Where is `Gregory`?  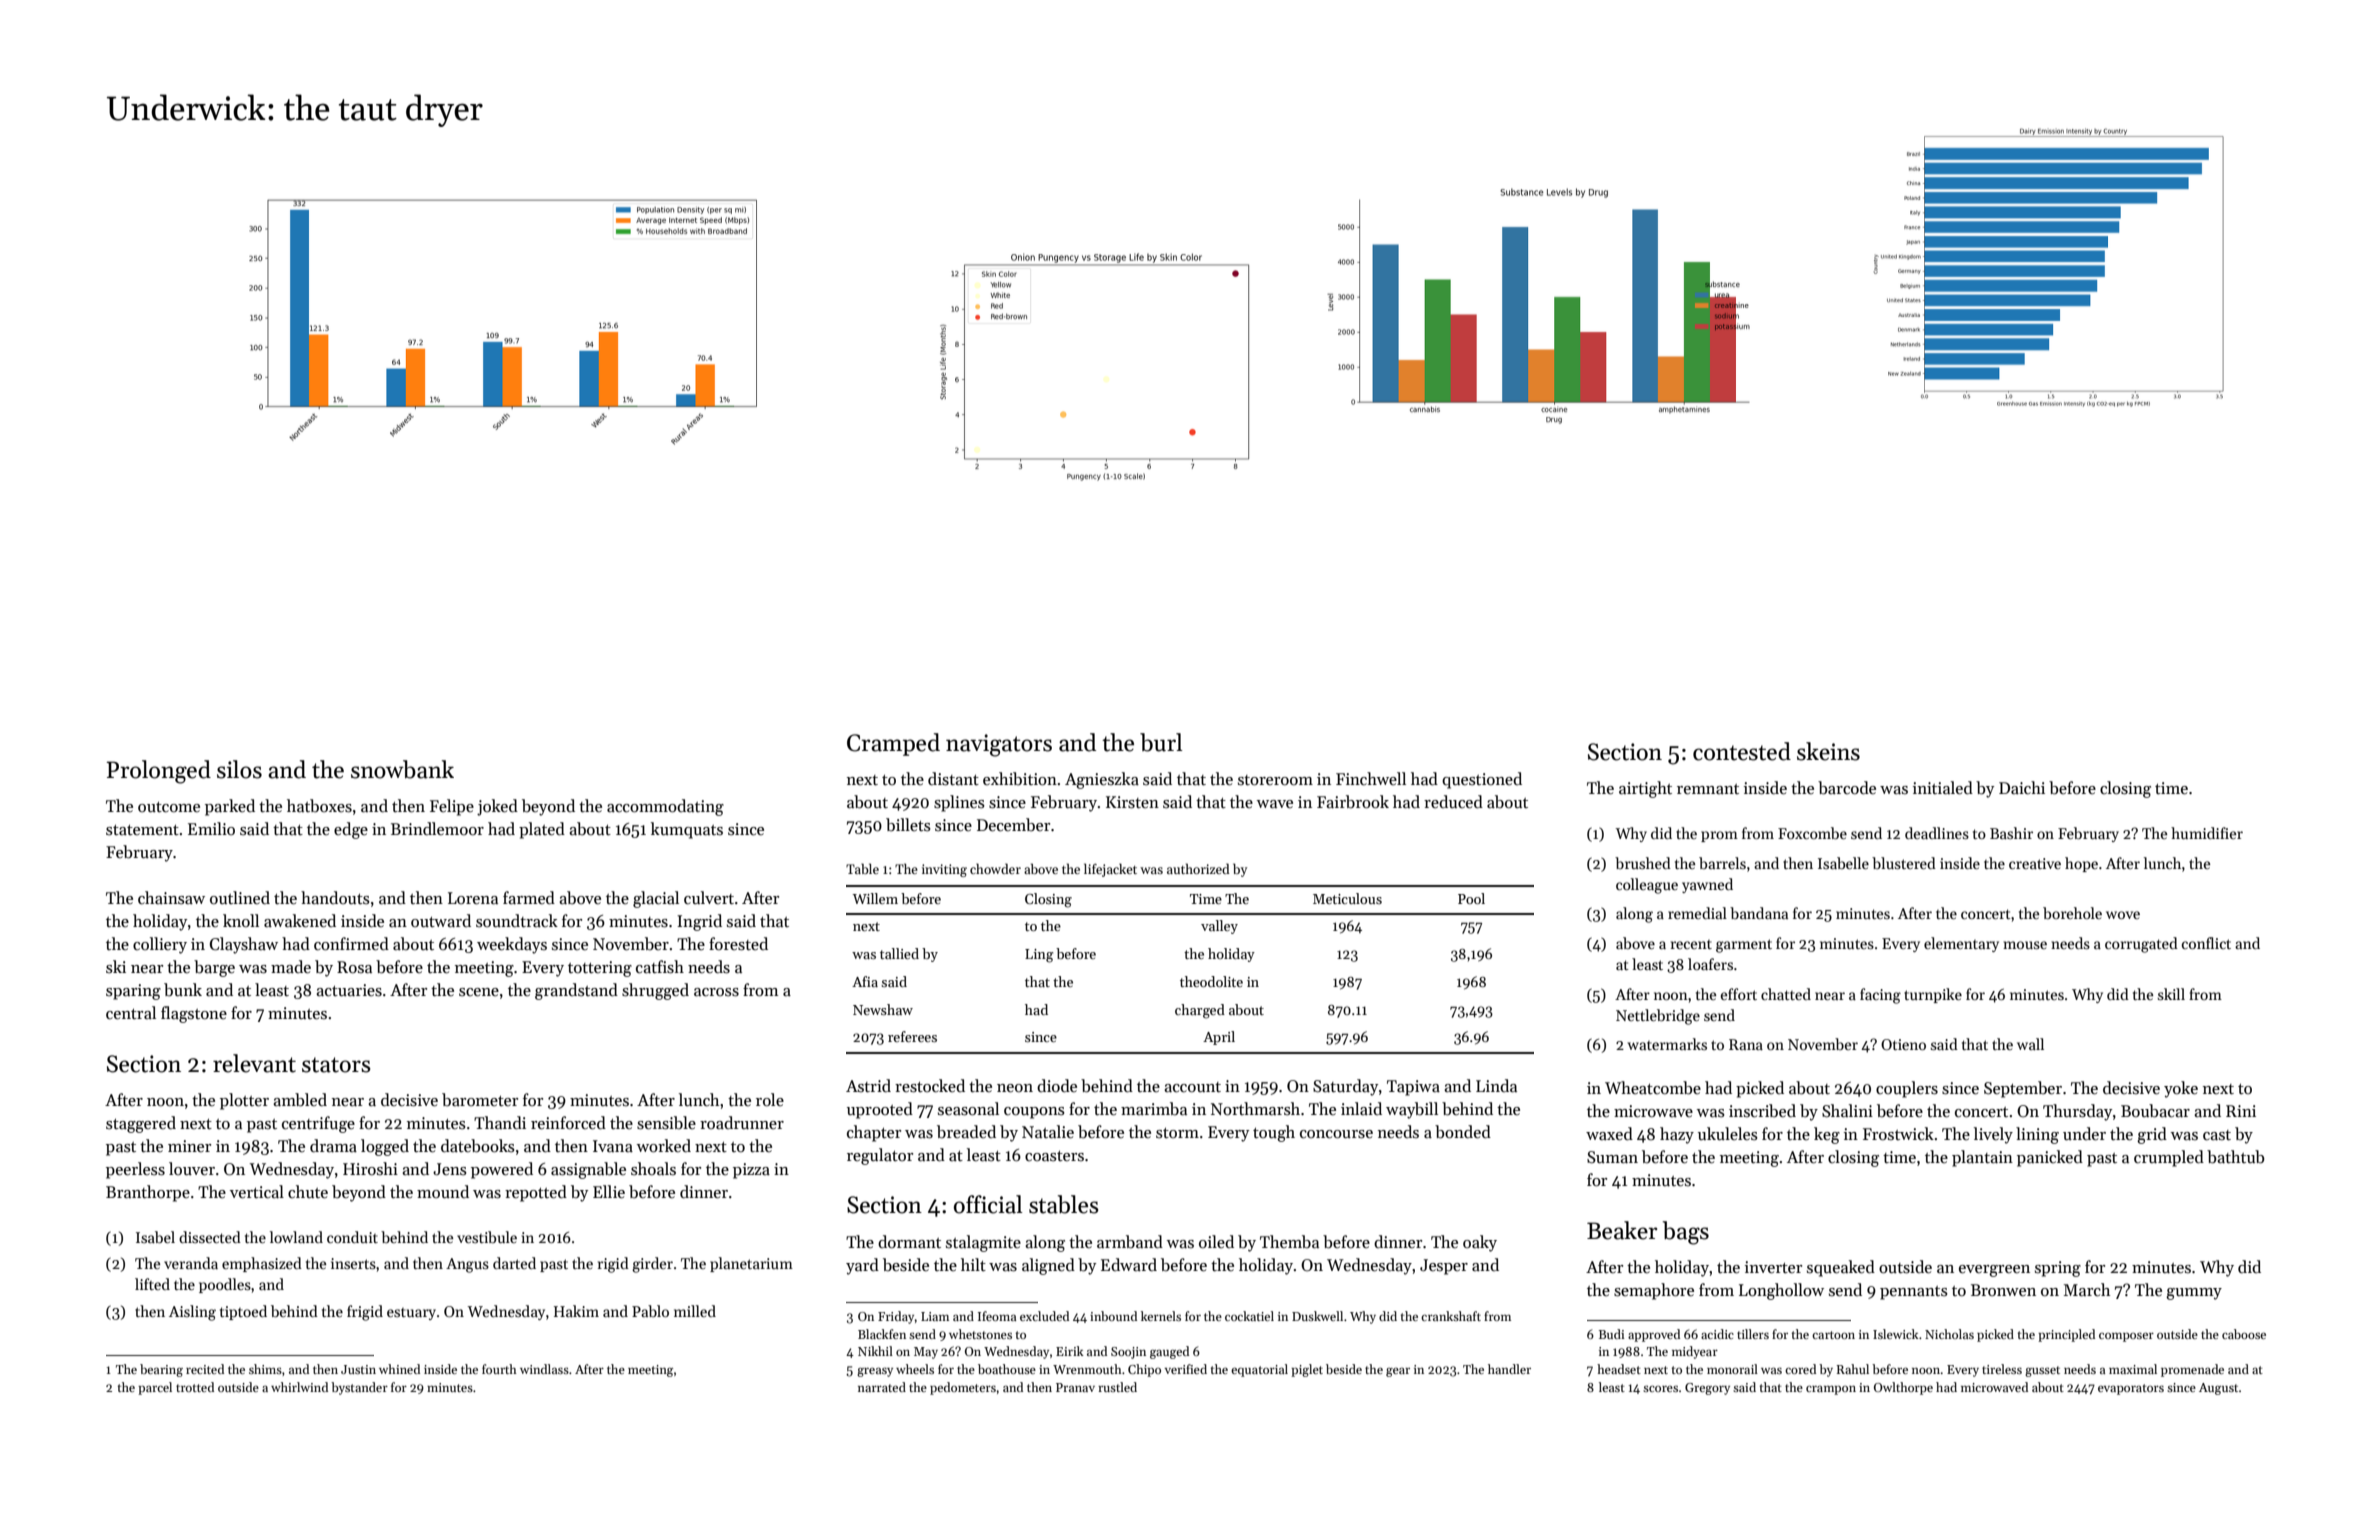
Gregory is located at coordinates (1707, 1389).
